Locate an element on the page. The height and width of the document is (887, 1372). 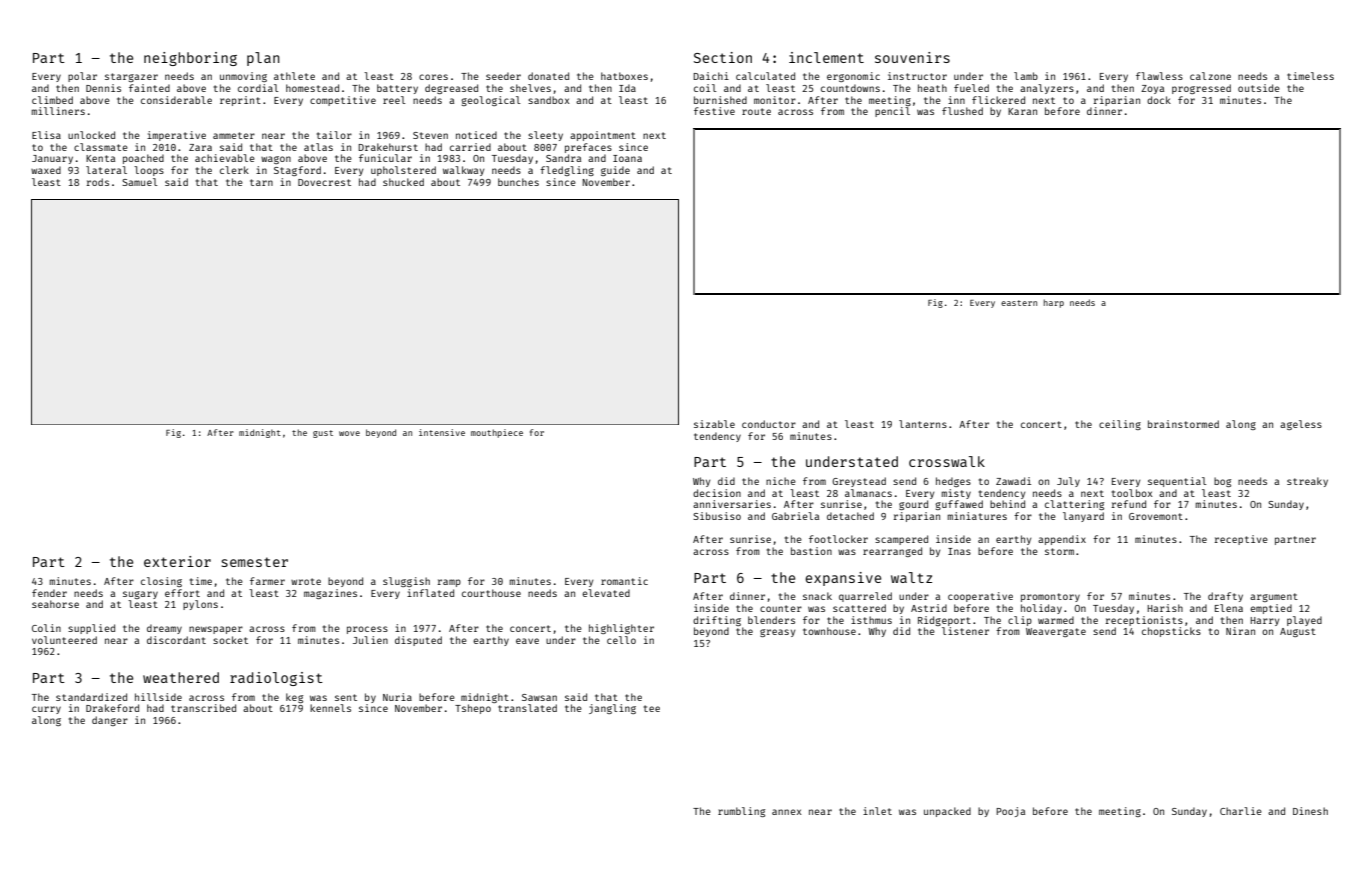
wove is located at coordinates (349, 433).
